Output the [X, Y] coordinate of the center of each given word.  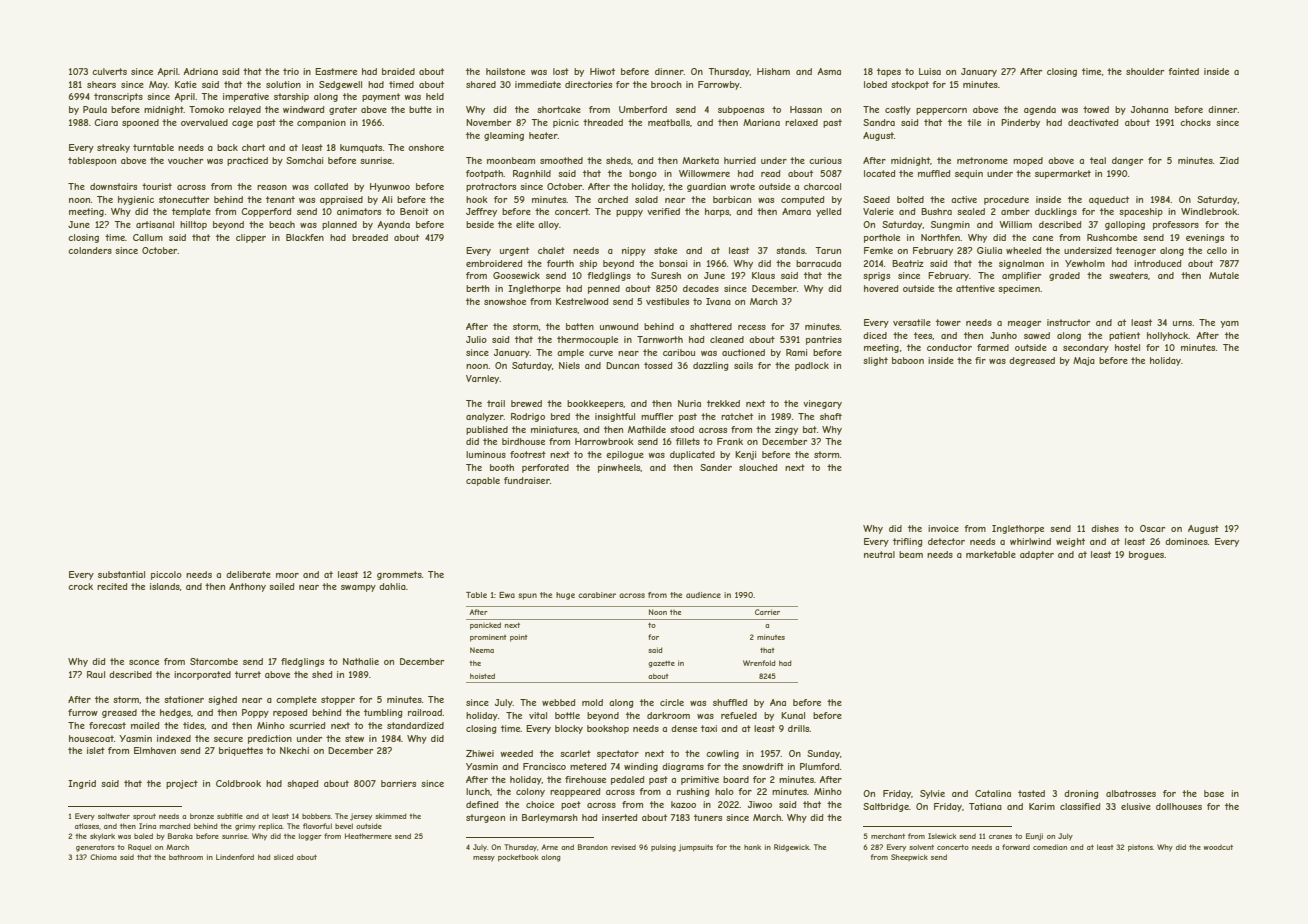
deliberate [248, 574]
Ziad [1229, 160]
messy [484, 859]
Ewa [507, 595]
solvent [922, 847]
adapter [1037, 555]
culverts [109, 71]
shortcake [559, 109]
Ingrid [82, 784]
